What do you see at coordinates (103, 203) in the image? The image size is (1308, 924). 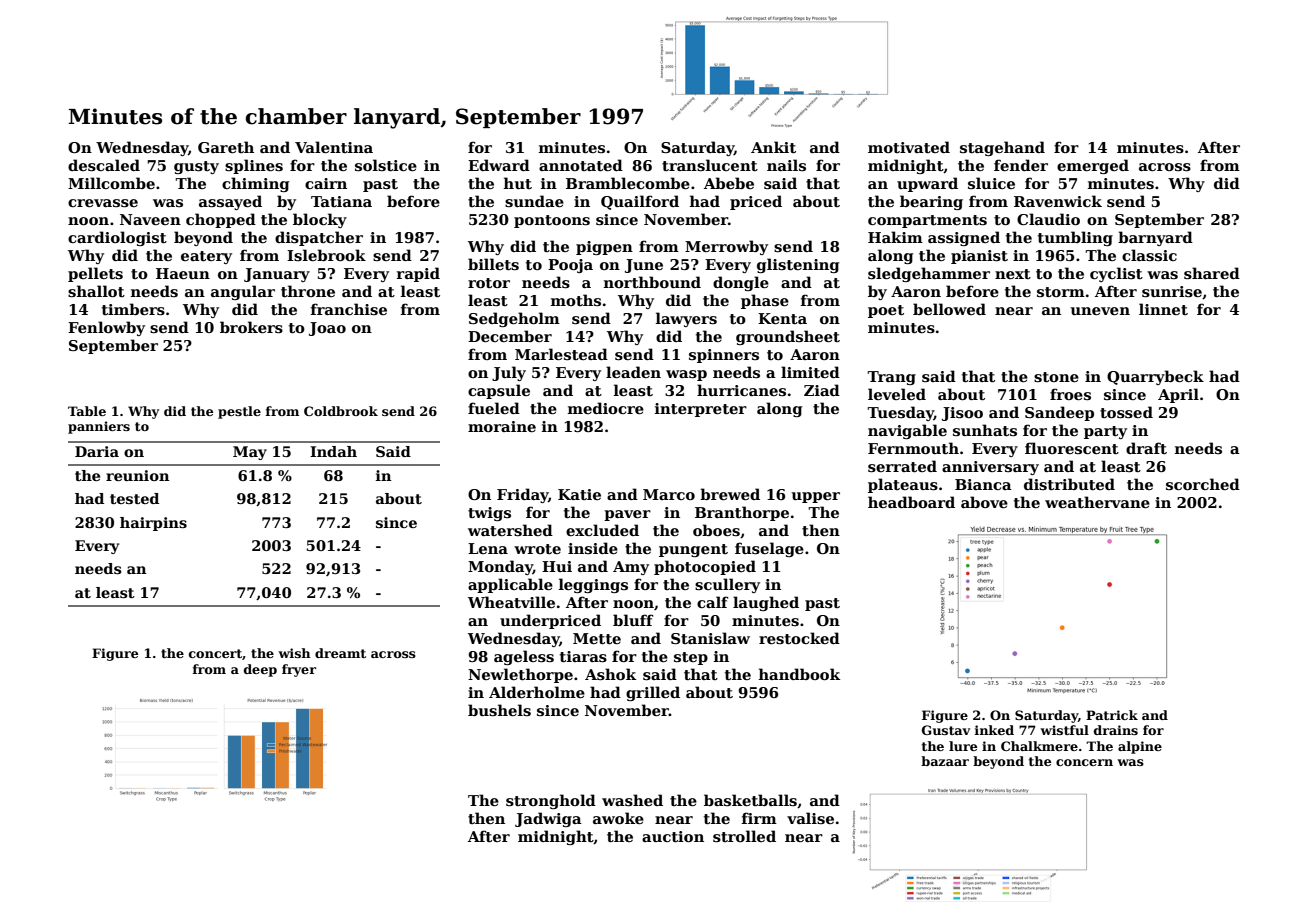 I see `crevasse` at bounding box center [103, 203].
